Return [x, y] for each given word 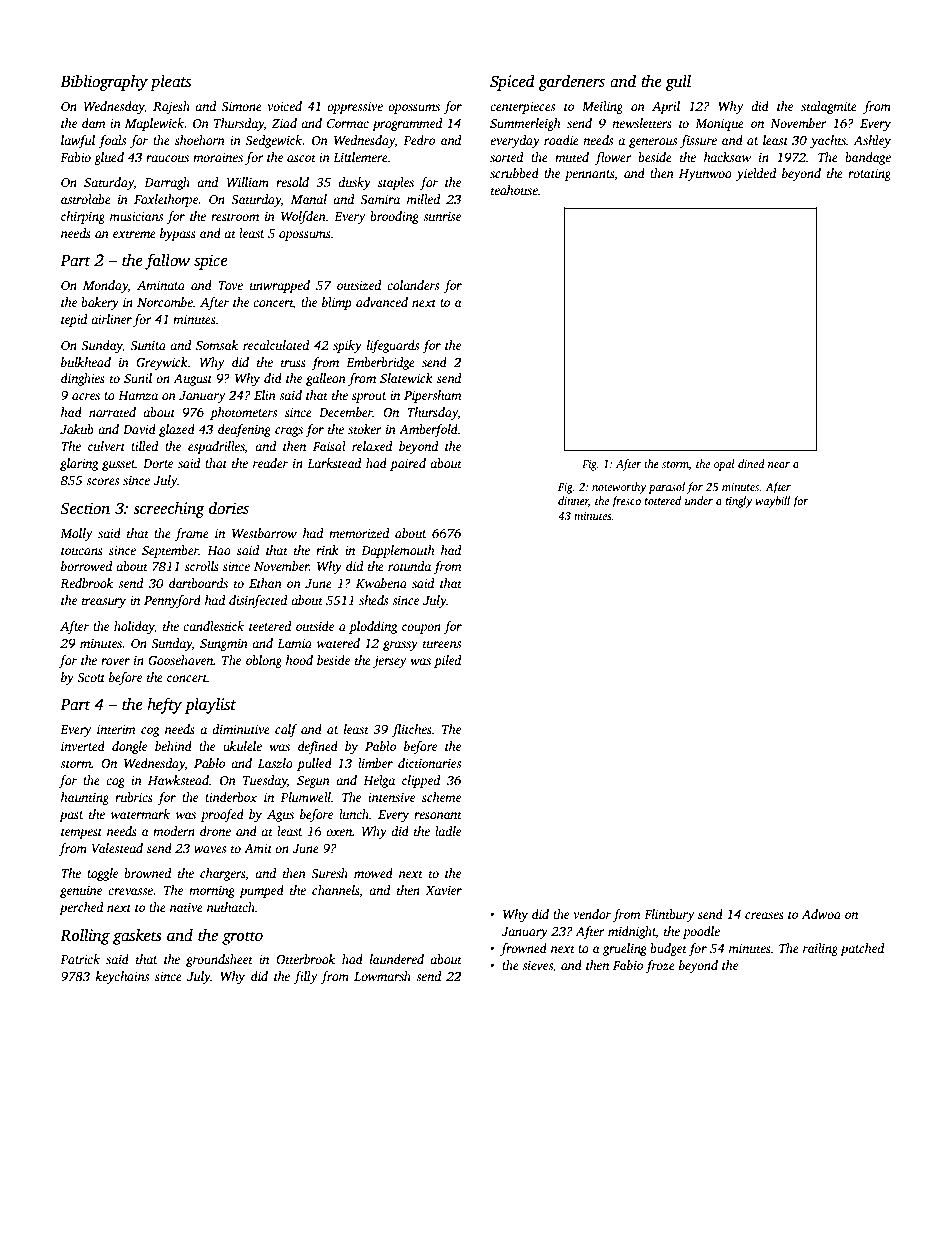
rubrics [134, 797]
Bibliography [104, 83]
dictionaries [429, 763]
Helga [379, 781]
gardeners [572, 83]
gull [678, 83]
